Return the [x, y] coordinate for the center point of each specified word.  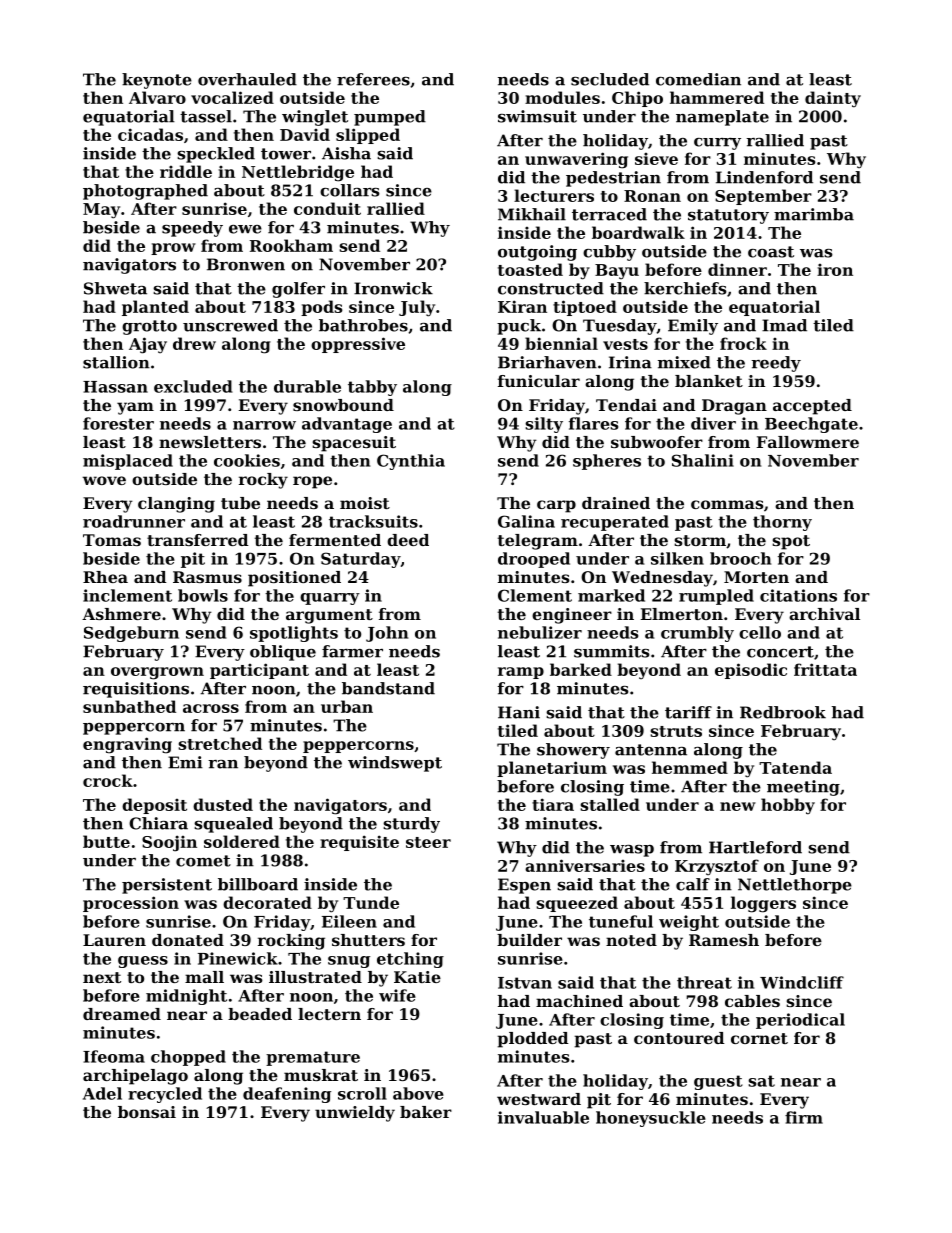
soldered [242, 841]
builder [529, 940]
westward [539, 1099]
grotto [149, 327]
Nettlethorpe [795, 886]
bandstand [388, 688]
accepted [812, 407]
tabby [372, 388]
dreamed [122, 1014]
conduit [327, 208]
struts [676, 731]
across [211, 708]
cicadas [150, 134]
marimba [814, 214]
